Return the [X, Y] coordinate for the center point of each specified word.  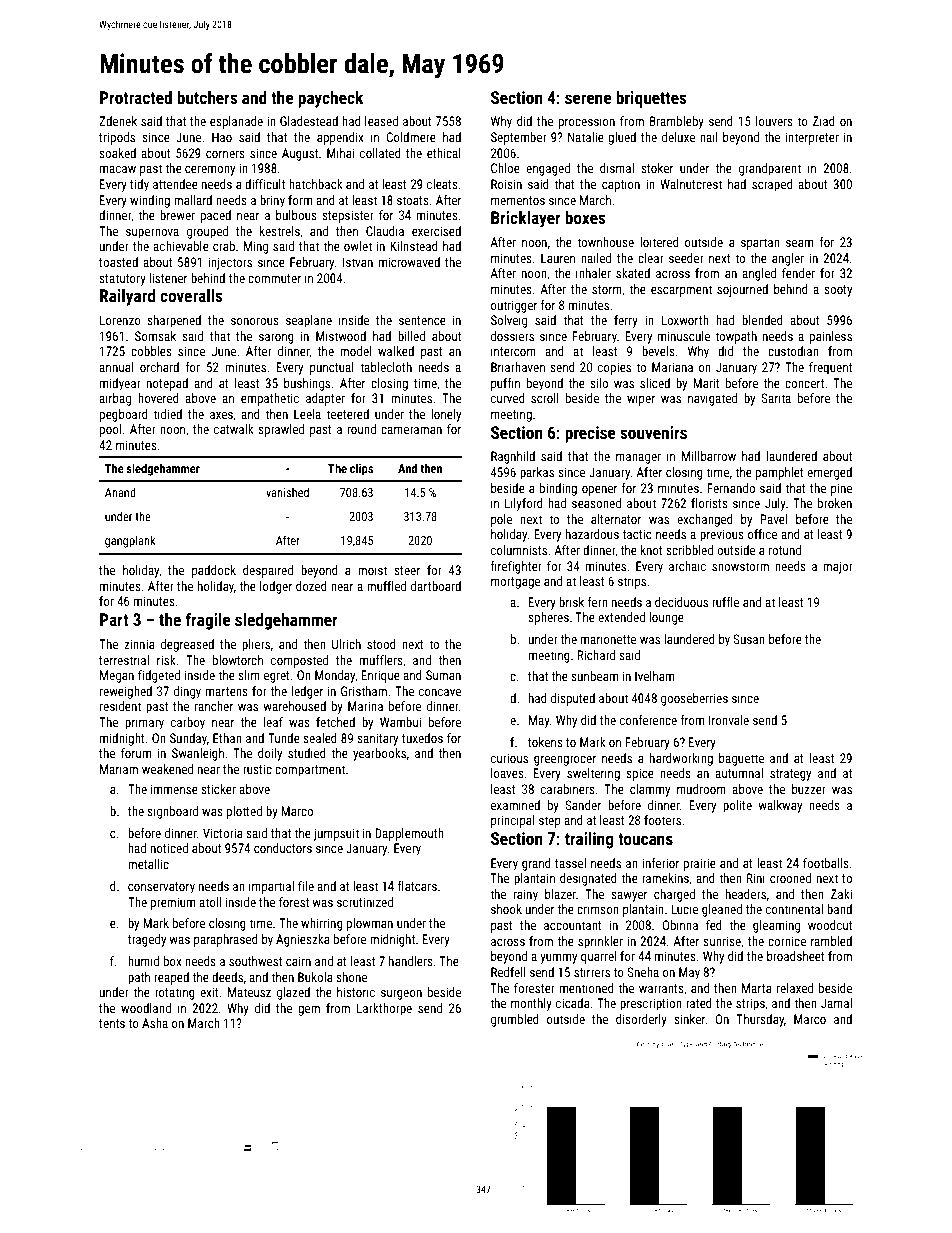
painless [831, 337]
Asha [155, 1023]
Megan [117, 676]
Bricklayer [526, 219]
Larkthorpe [384, 1009]
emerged [829, 473]
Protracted [136, 97]
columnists [519, 550]
